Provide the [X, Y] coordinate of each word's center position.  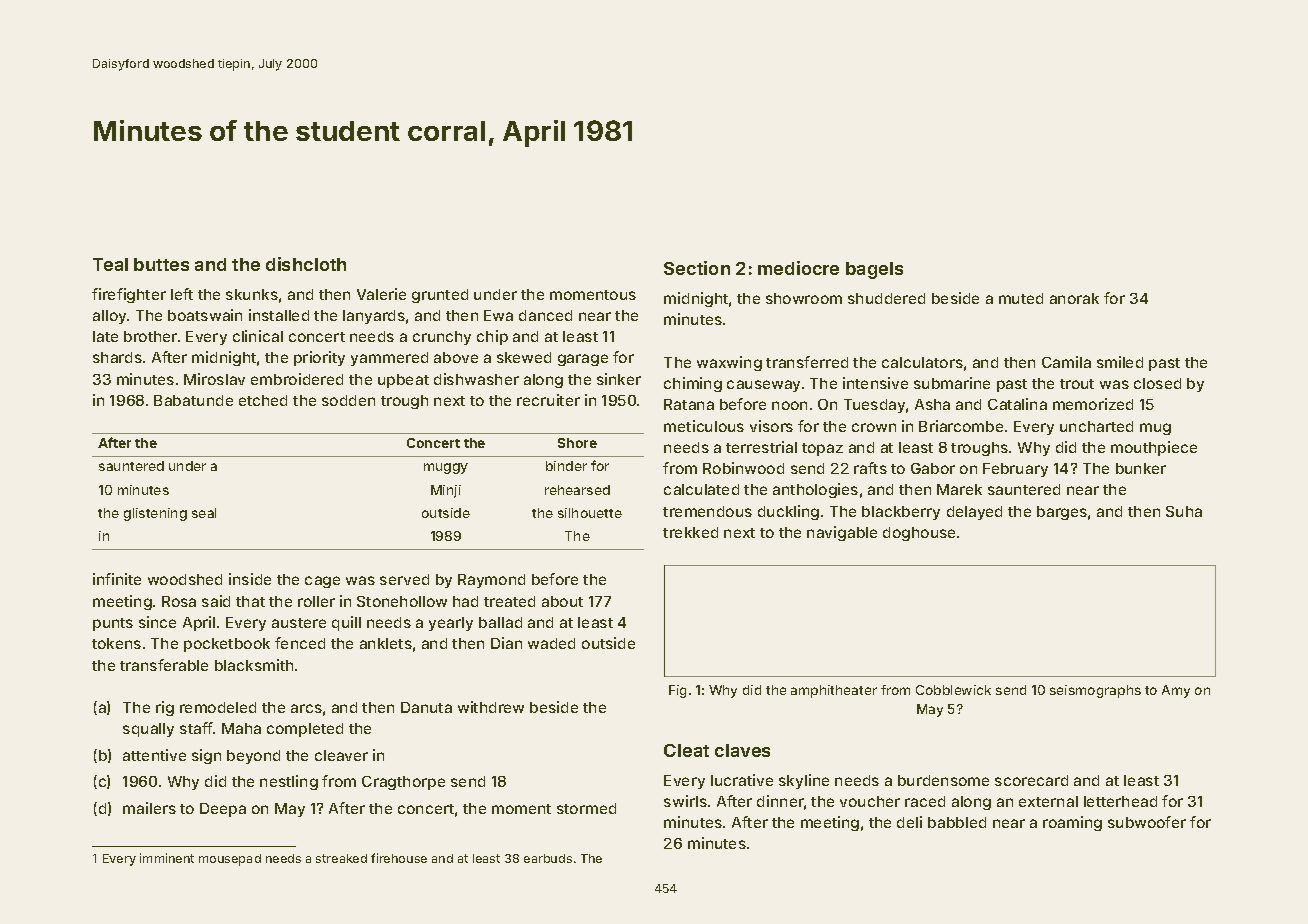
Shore [577, 443]
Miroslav [214, 379]
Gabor [933, 468]
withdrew [491, 707]
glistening [155, 514]
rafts [870, 468]
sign [206, 756]
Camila [1066, 362]
